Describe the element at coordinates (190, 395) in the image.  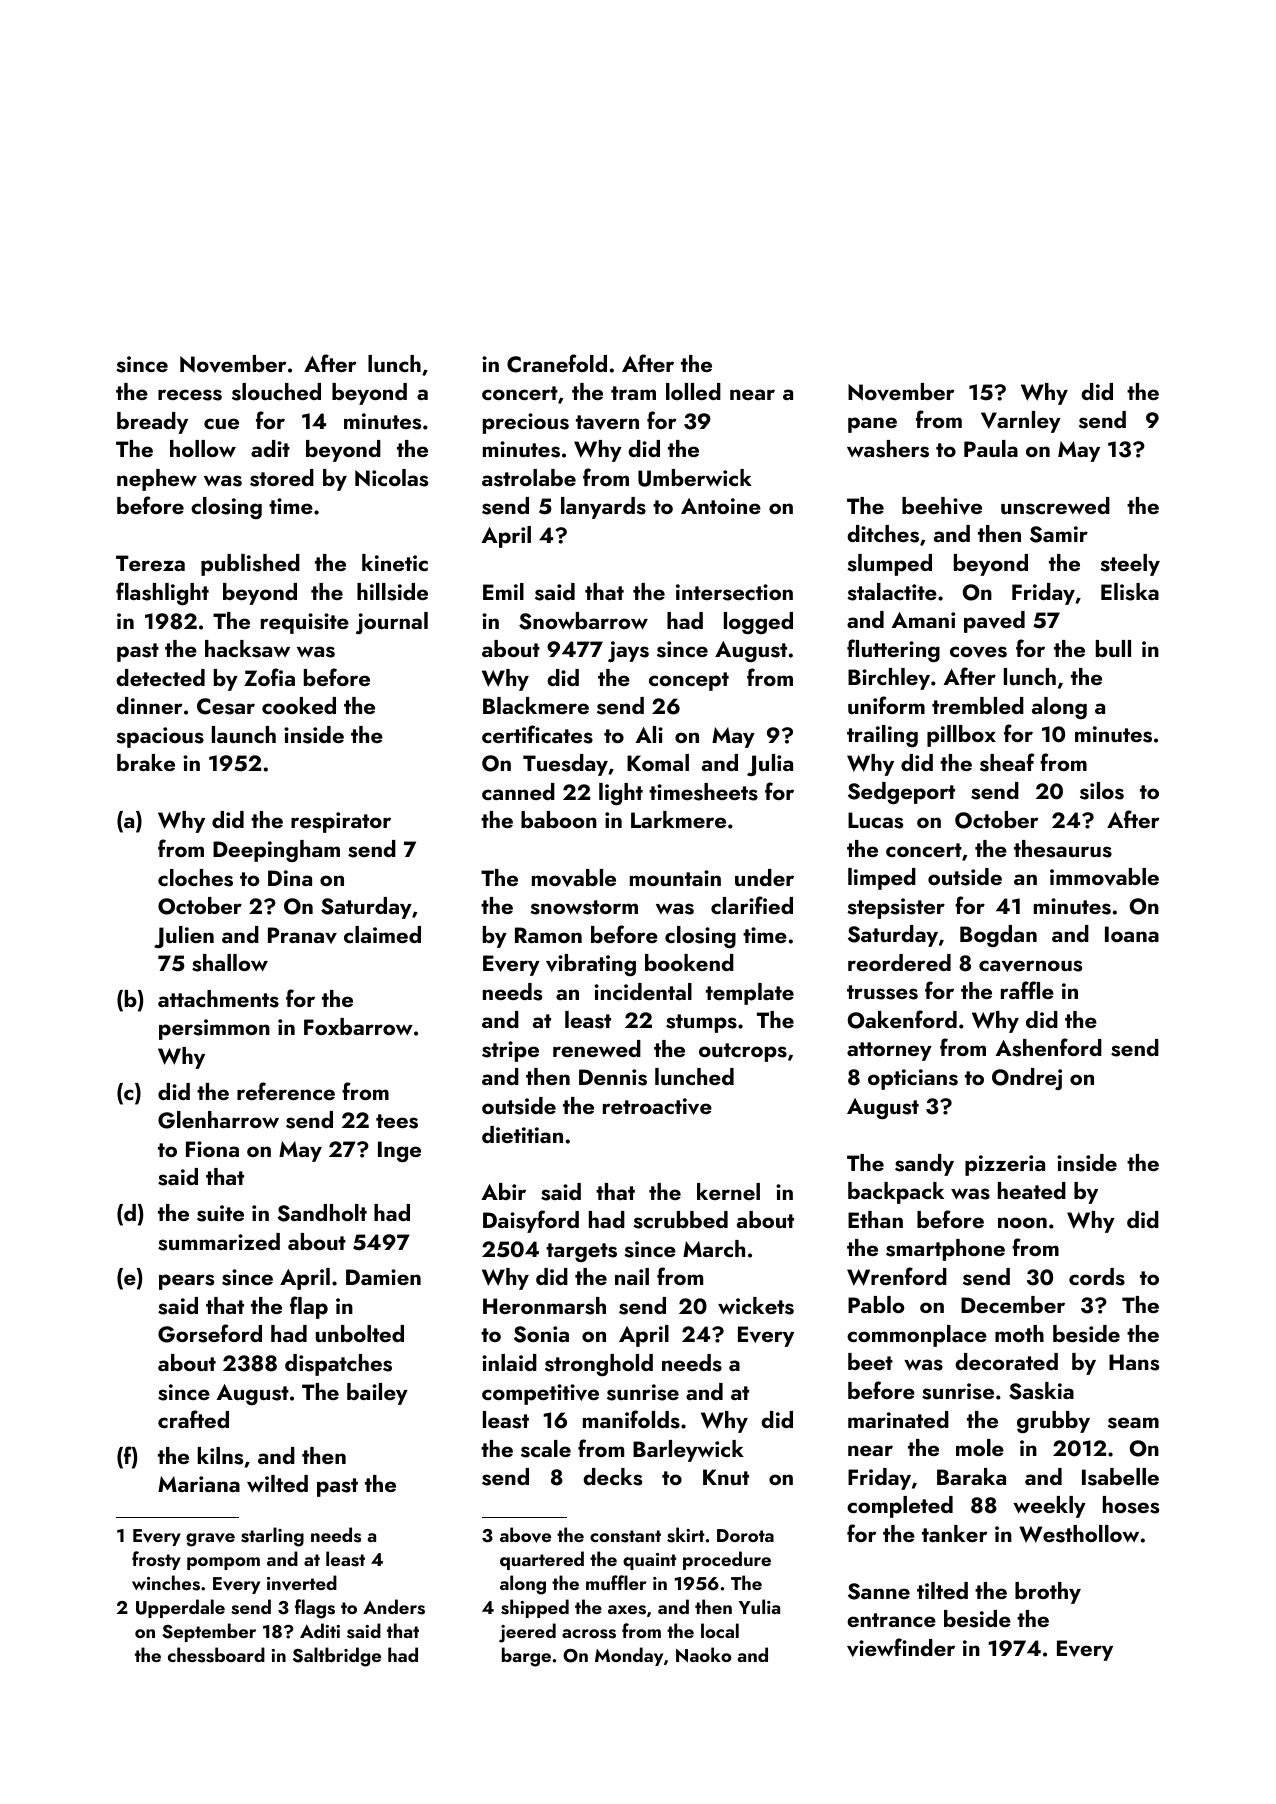
I see `recess` at that location.
